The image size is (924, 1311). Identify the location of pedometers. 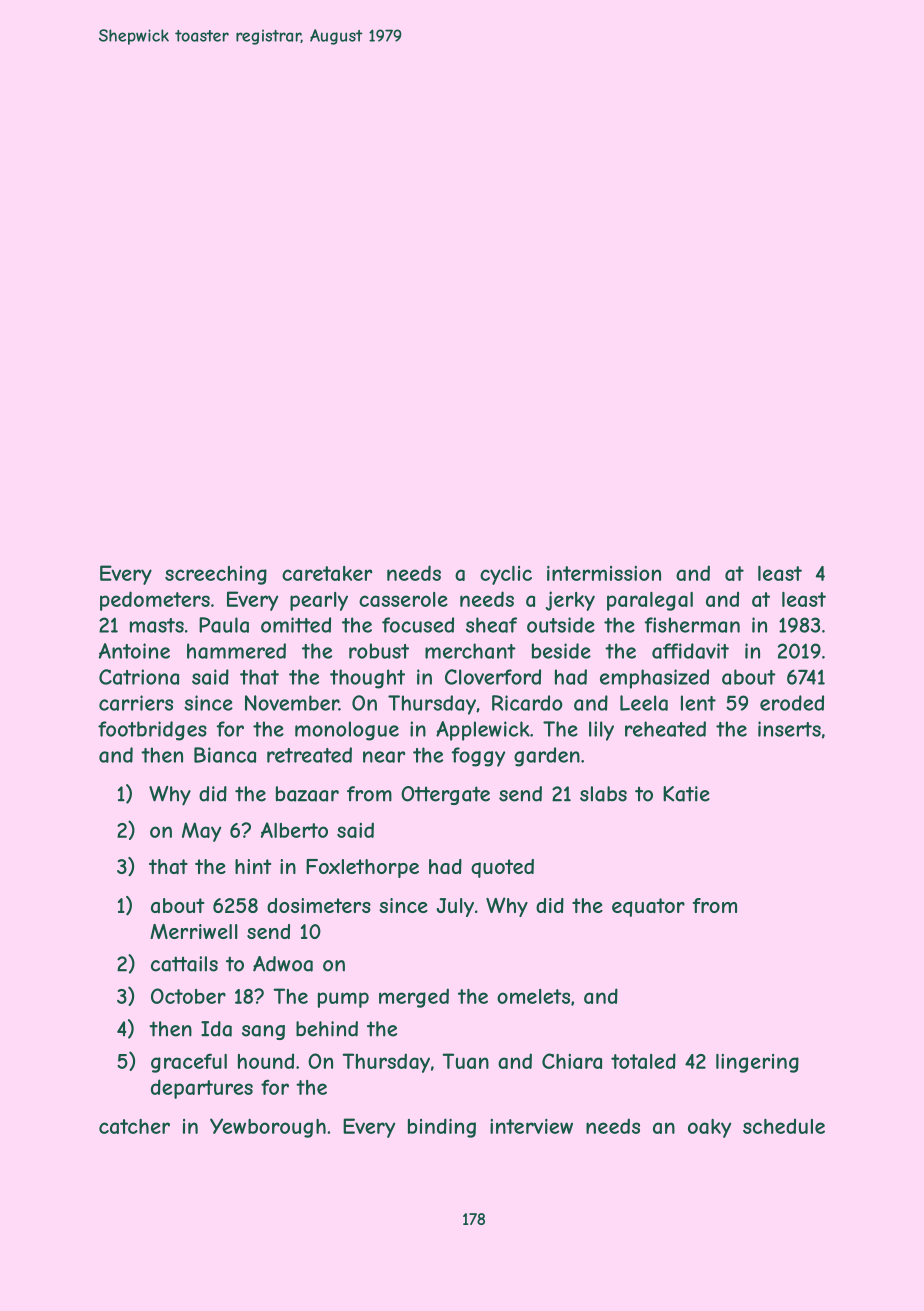
(155, 601).
